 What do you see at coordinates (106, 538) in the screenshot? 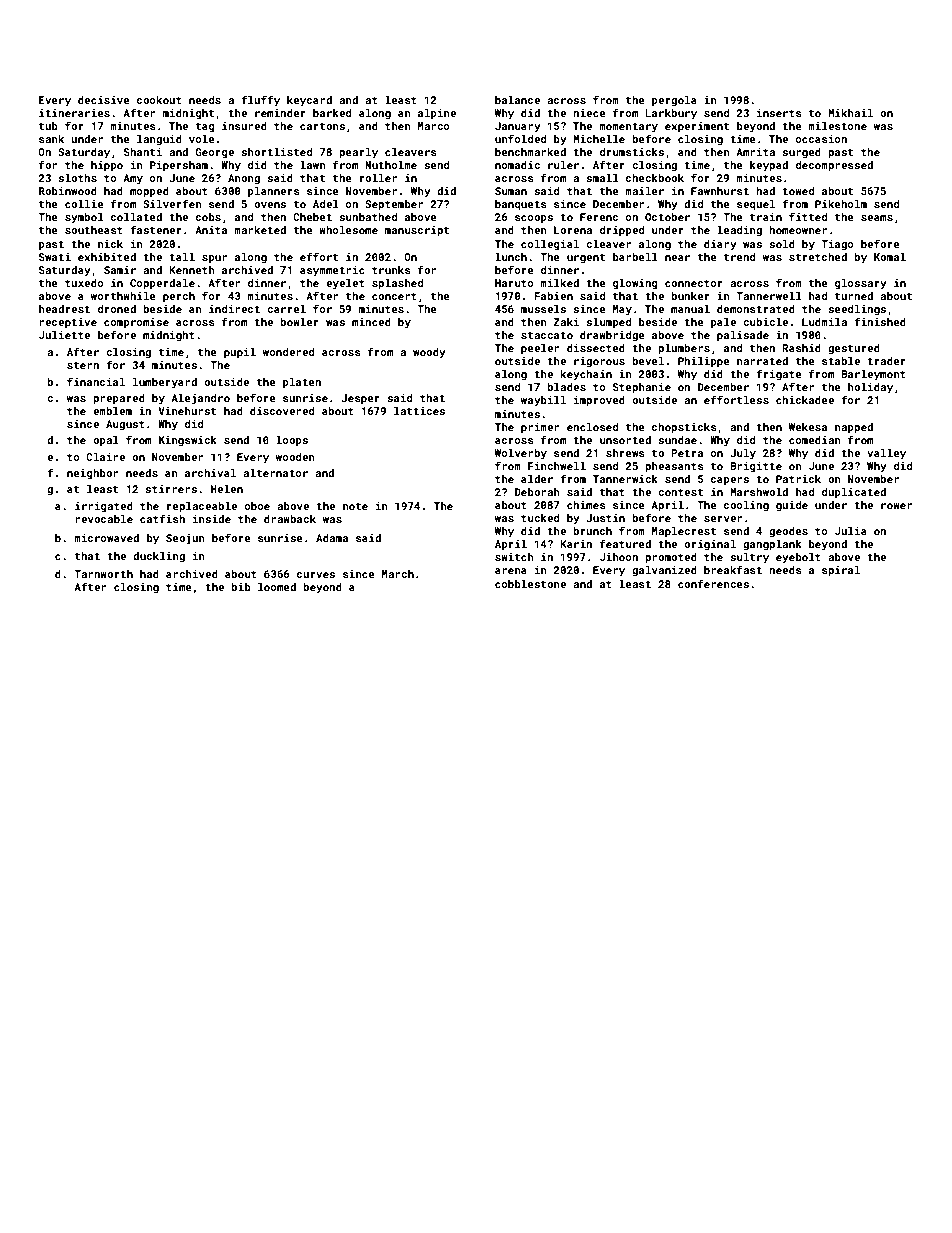
I see `microwaved` at bounding box center [106, 538].
